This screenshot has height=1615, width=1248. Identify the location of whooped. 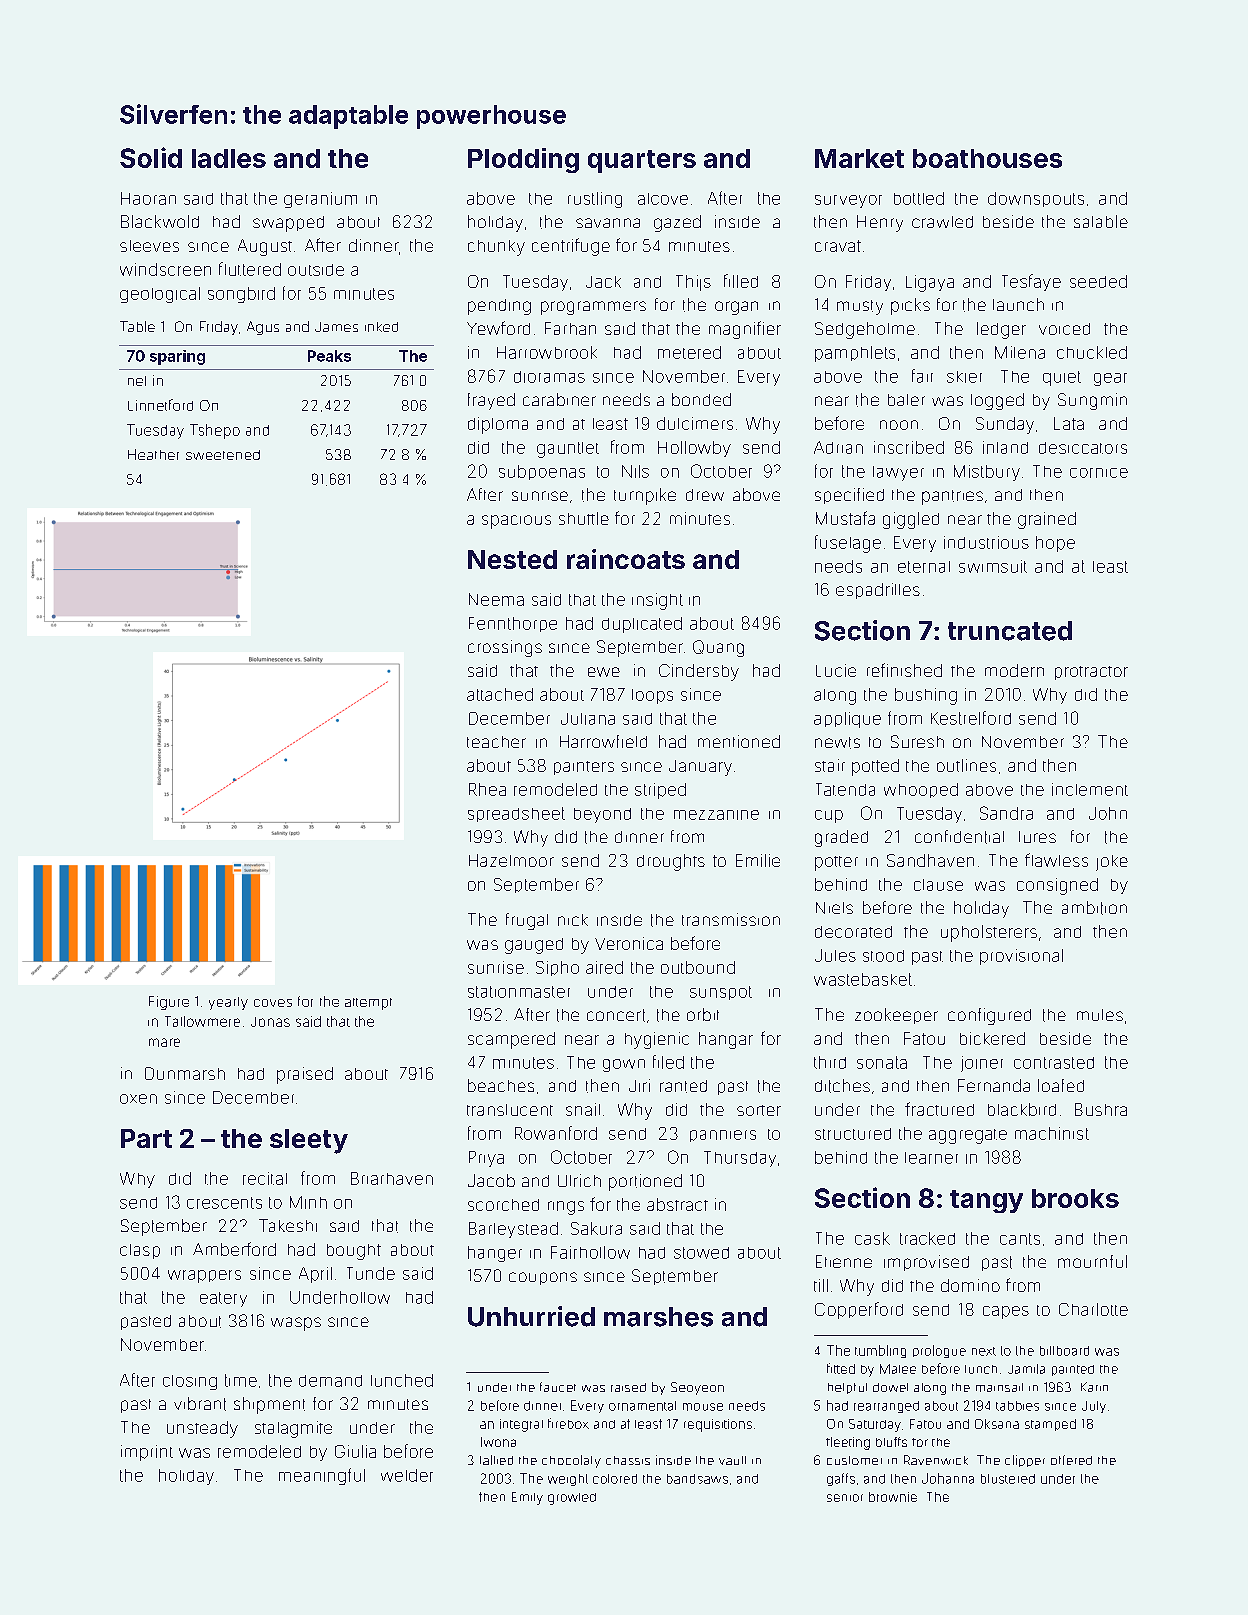
(921, 790).
